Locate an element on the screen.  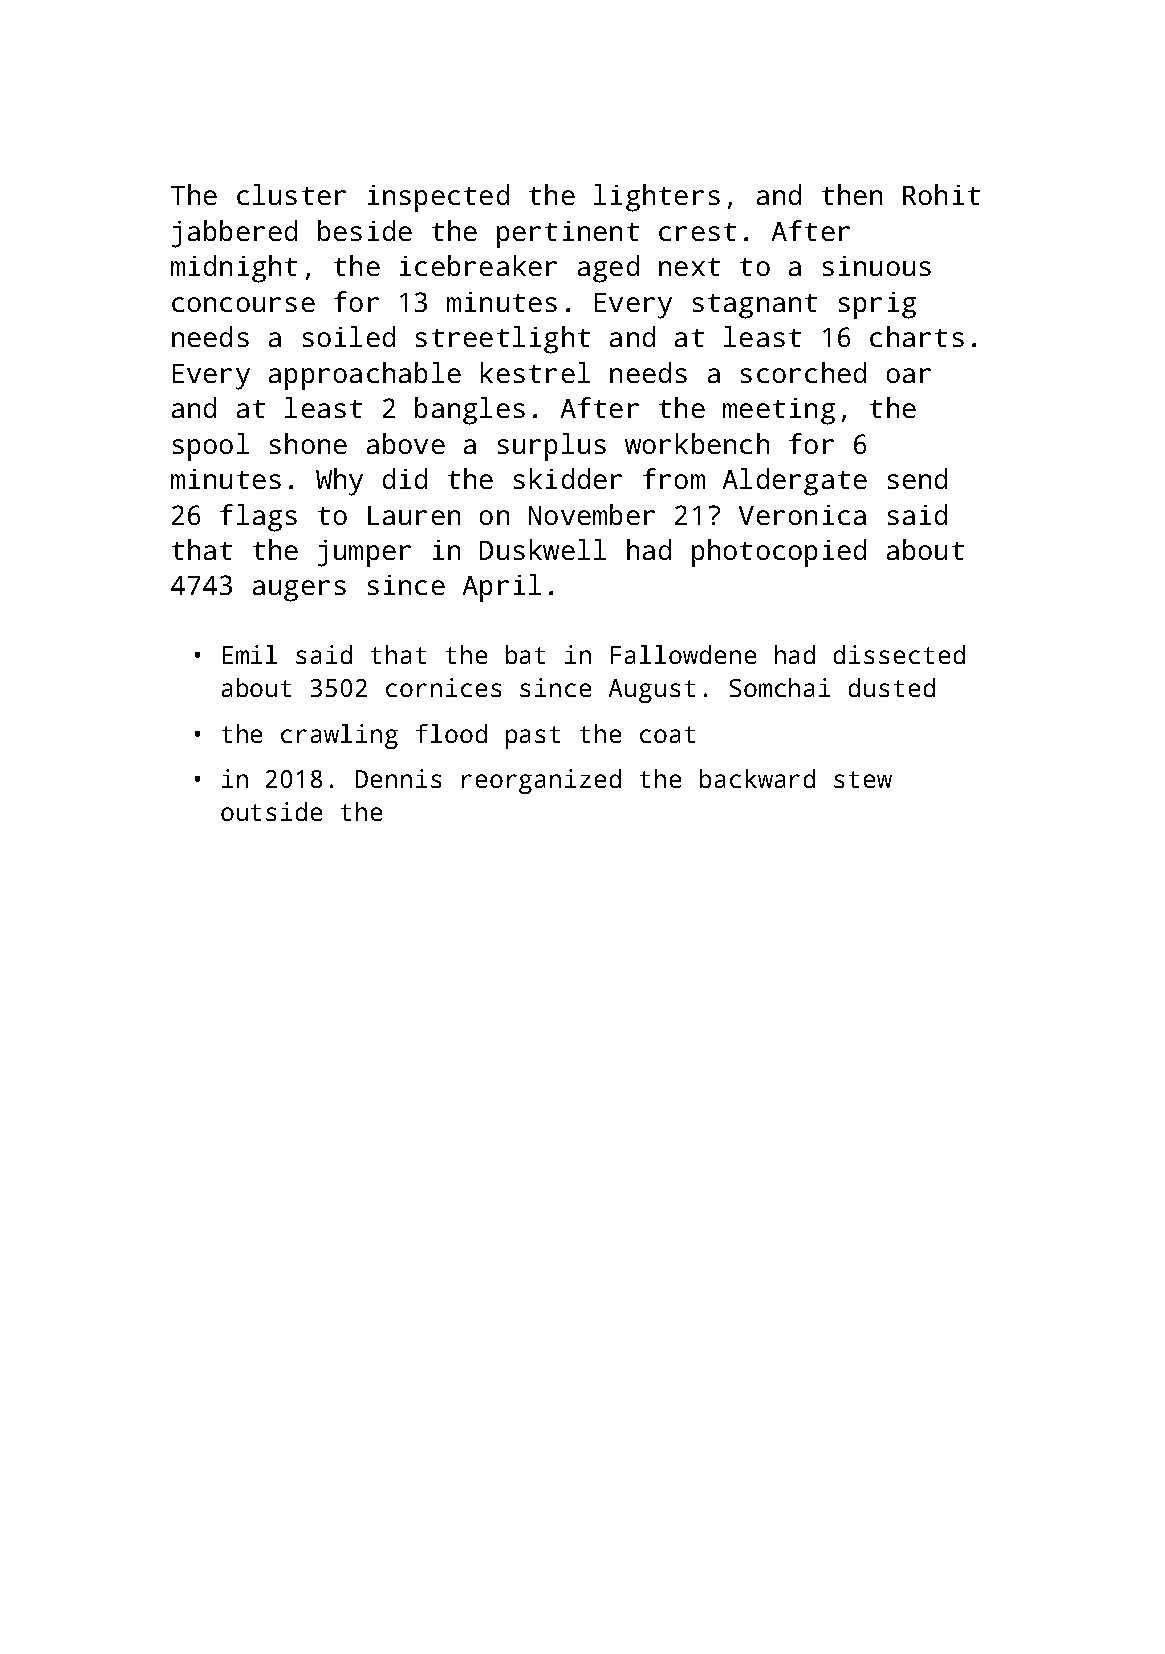
oar is located at coordinates (909, 375).
